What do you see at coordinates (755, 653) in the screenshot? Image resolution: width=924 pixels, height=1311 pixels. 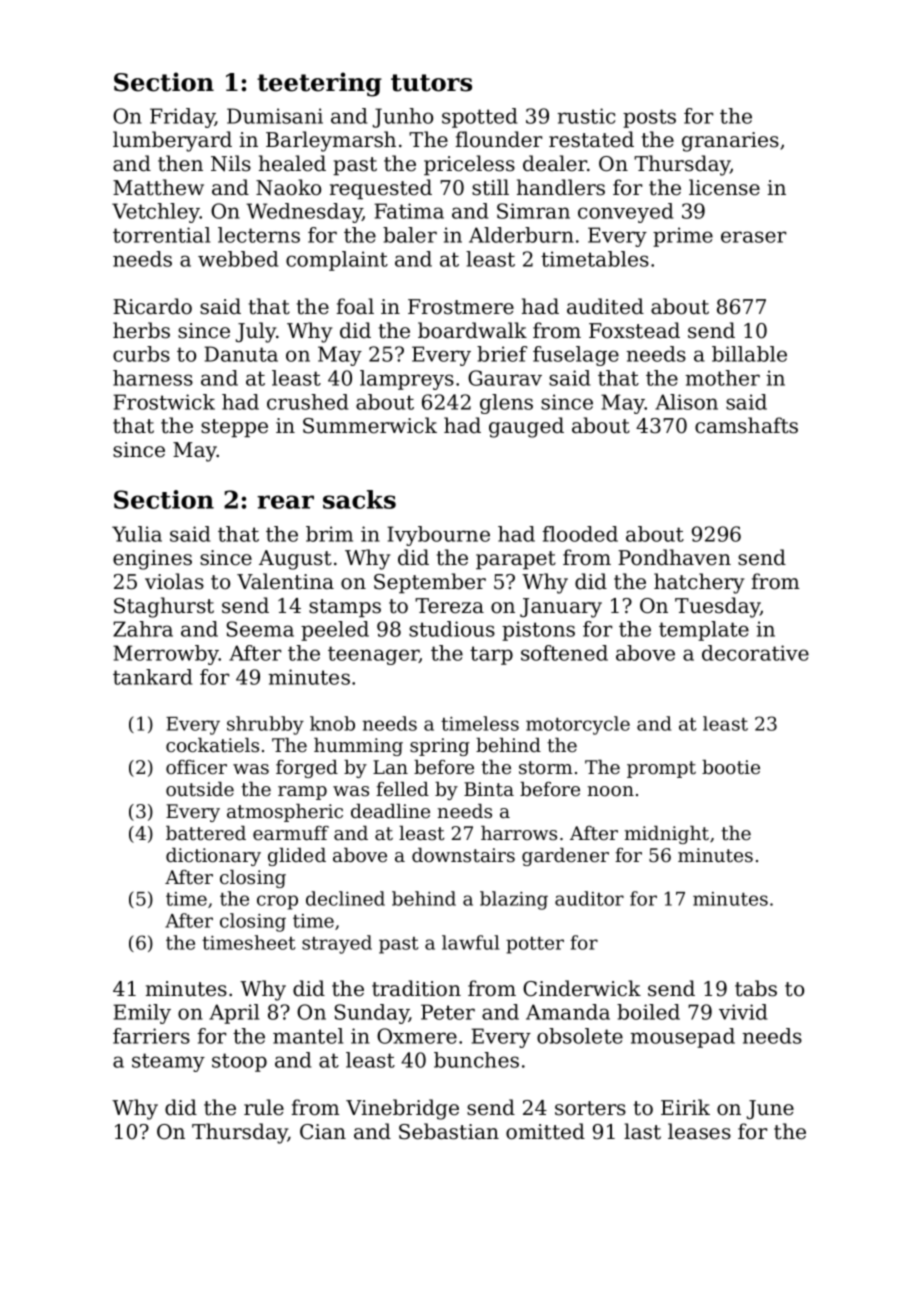 I see `decorative` at bounding box center [755, 653].
